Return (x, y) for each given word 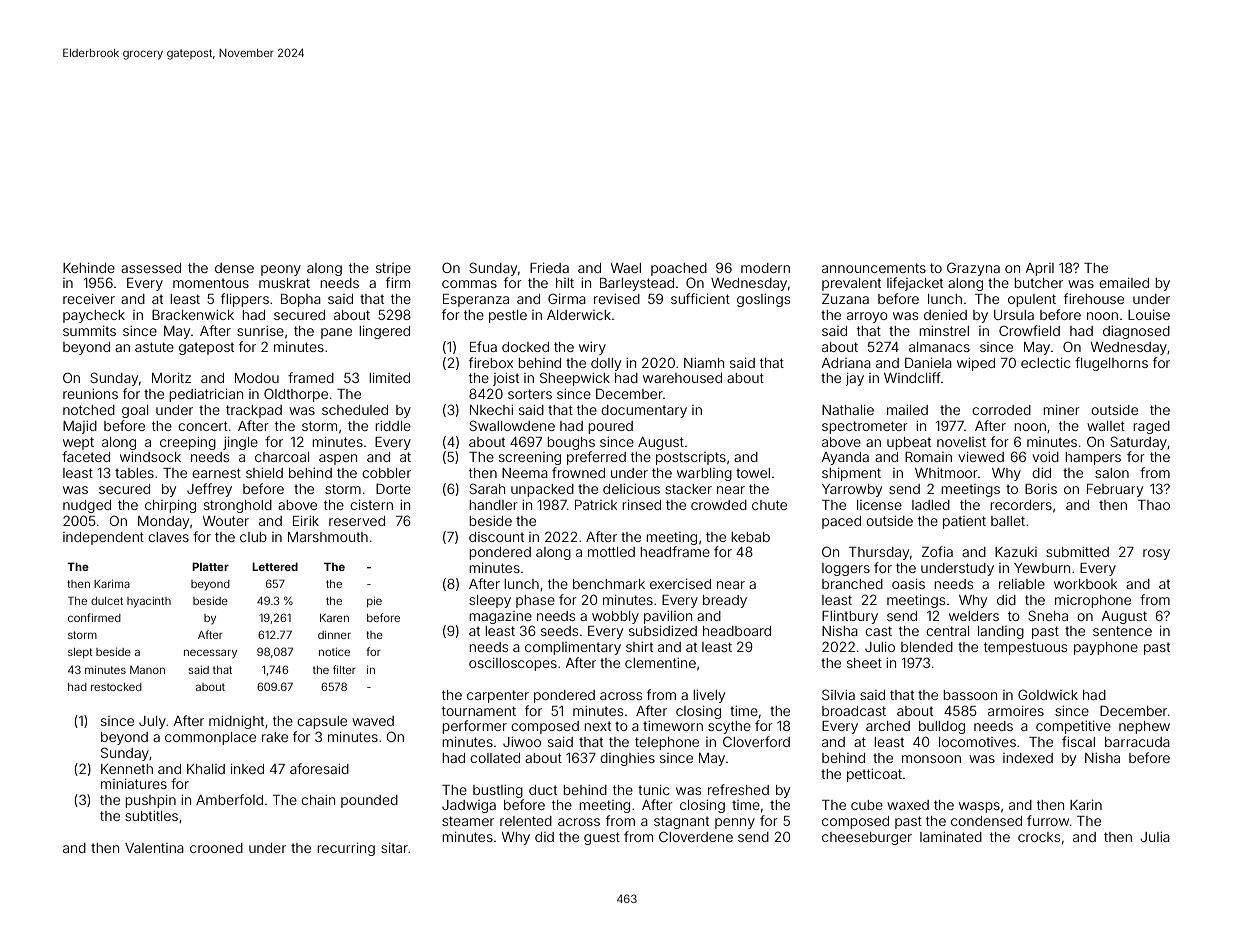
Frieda (549, 268)
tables (134, 473)
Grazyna (973, 269)
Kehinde (89, 268)
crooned (216, 848)
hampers (1093, 458)
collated (495, 758)
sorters (530, 394)
